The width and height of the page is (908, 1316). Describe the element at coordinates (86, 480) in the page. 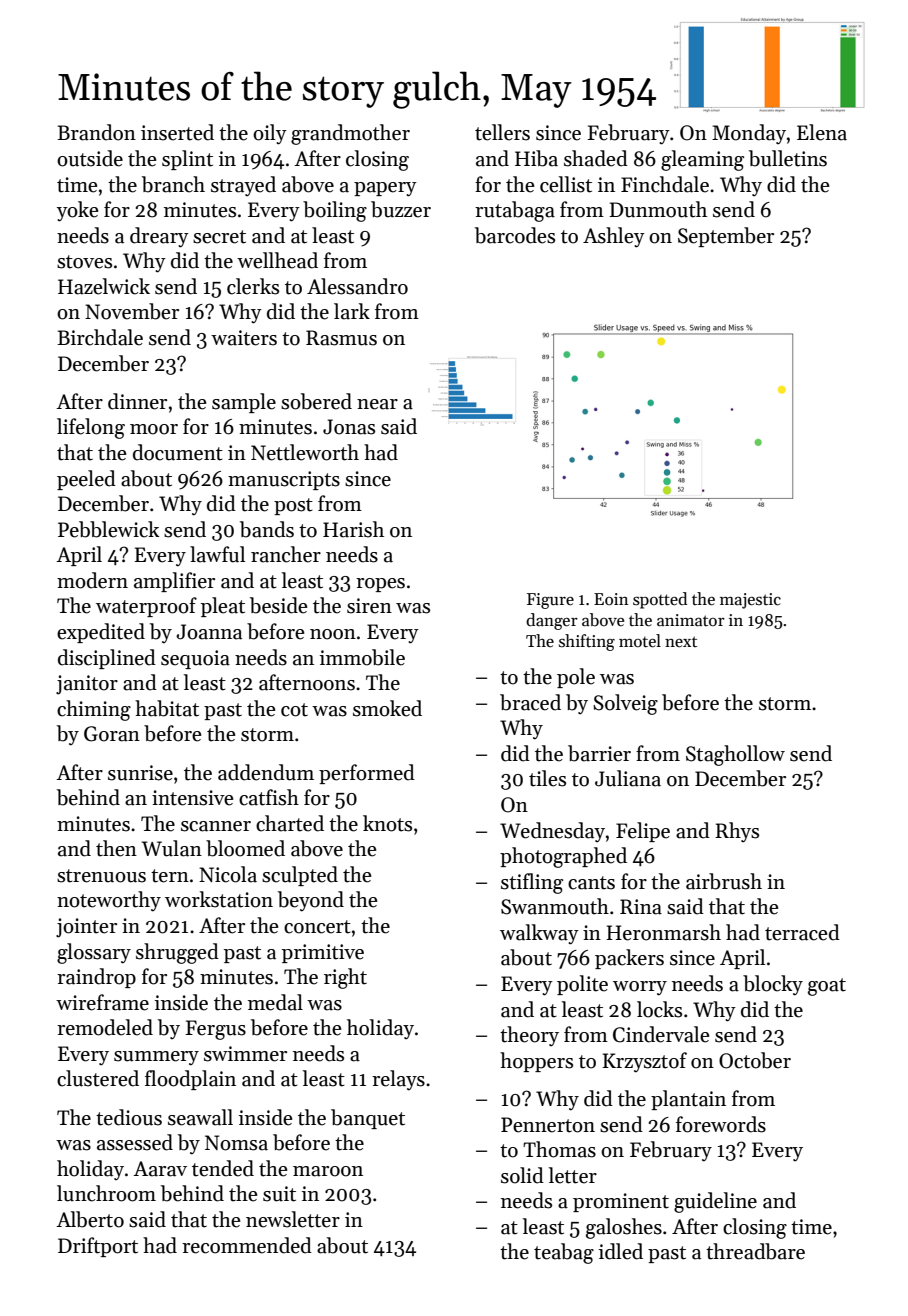

I see `peeled` at that location.
